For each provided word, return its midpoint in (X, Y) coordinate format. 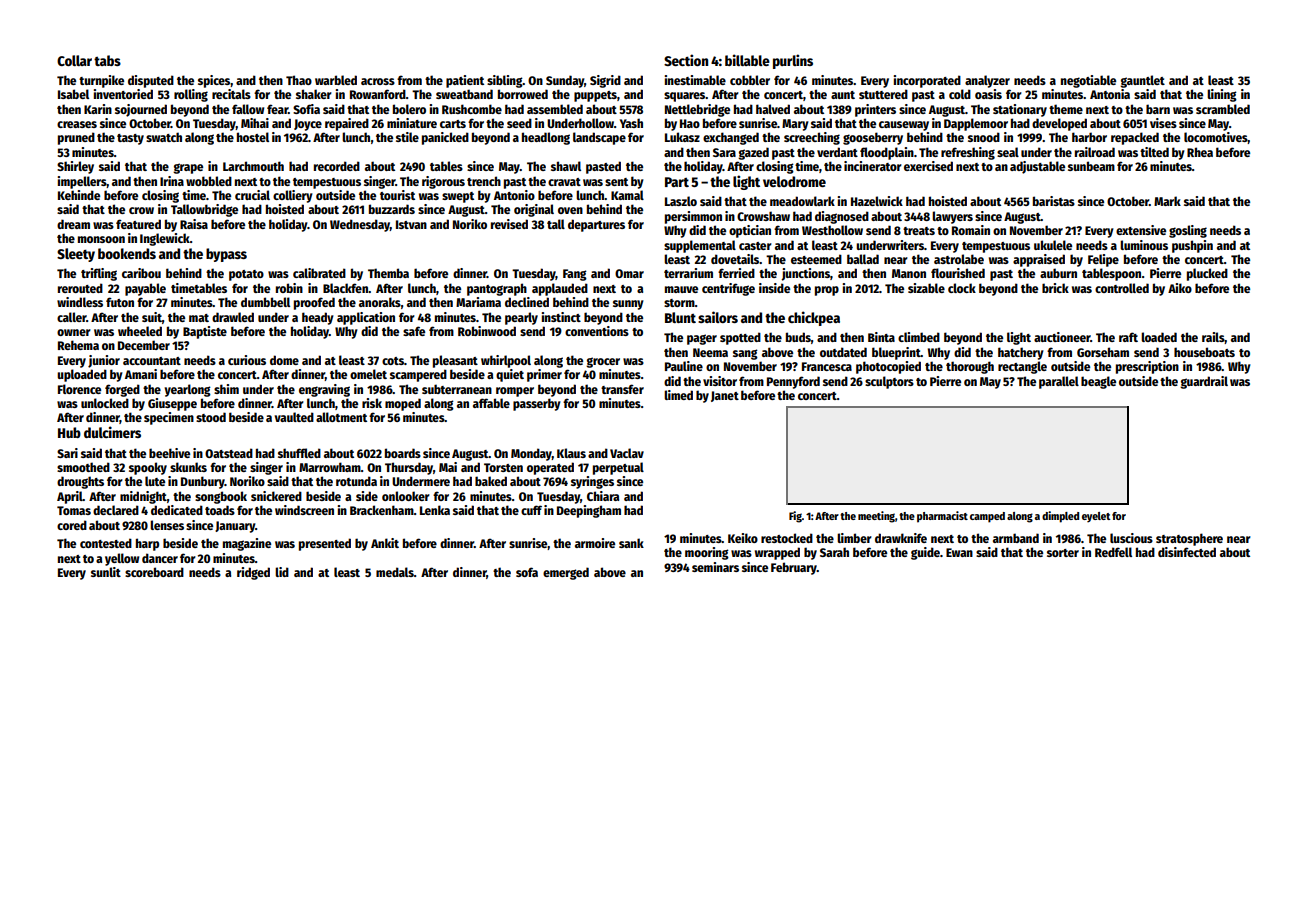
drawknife (901, 538)
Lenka (435, 510)
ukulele (1053, 245)
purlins (793, 61)
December (144, 345)
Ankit (385, 543)
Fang (575, 275)
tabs (107, 60)
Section (686, 60)
